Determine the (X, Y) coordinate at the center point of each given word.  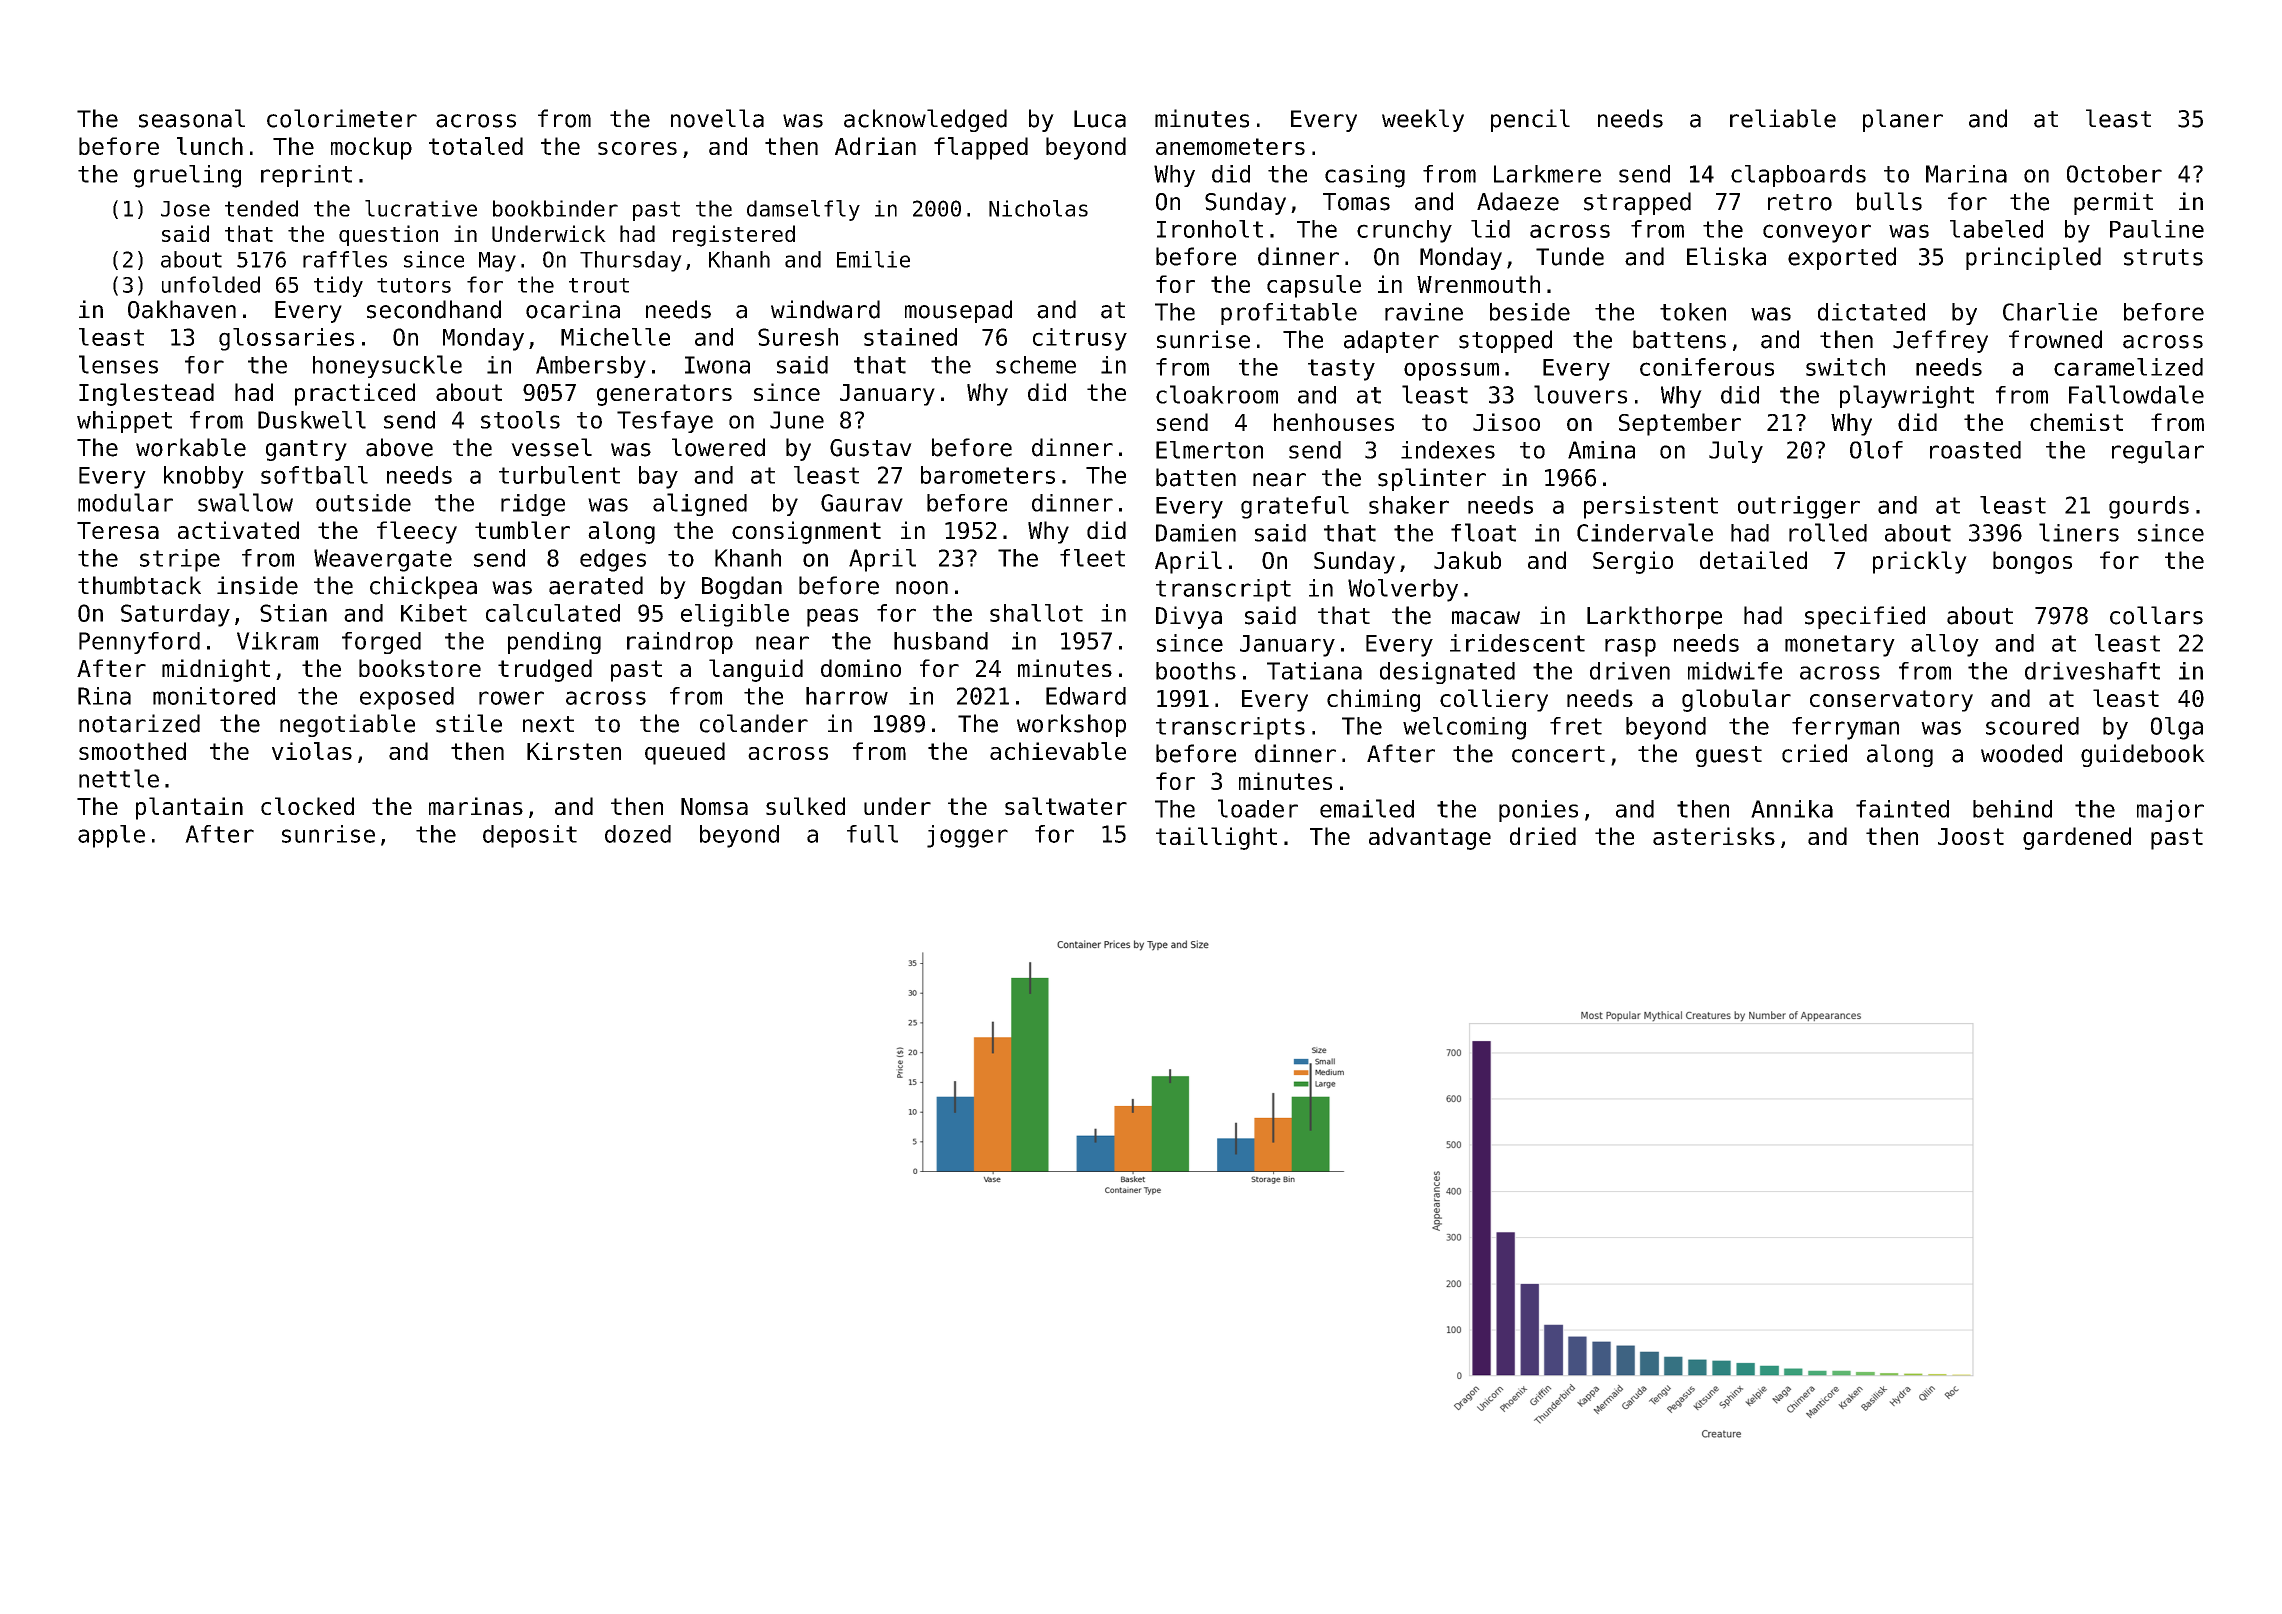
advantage (1430, 838)
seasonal (192, 118)
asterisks (1714, 836)
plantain (189, 808)
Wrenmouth (1478, 284)
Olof (1876, 450)
